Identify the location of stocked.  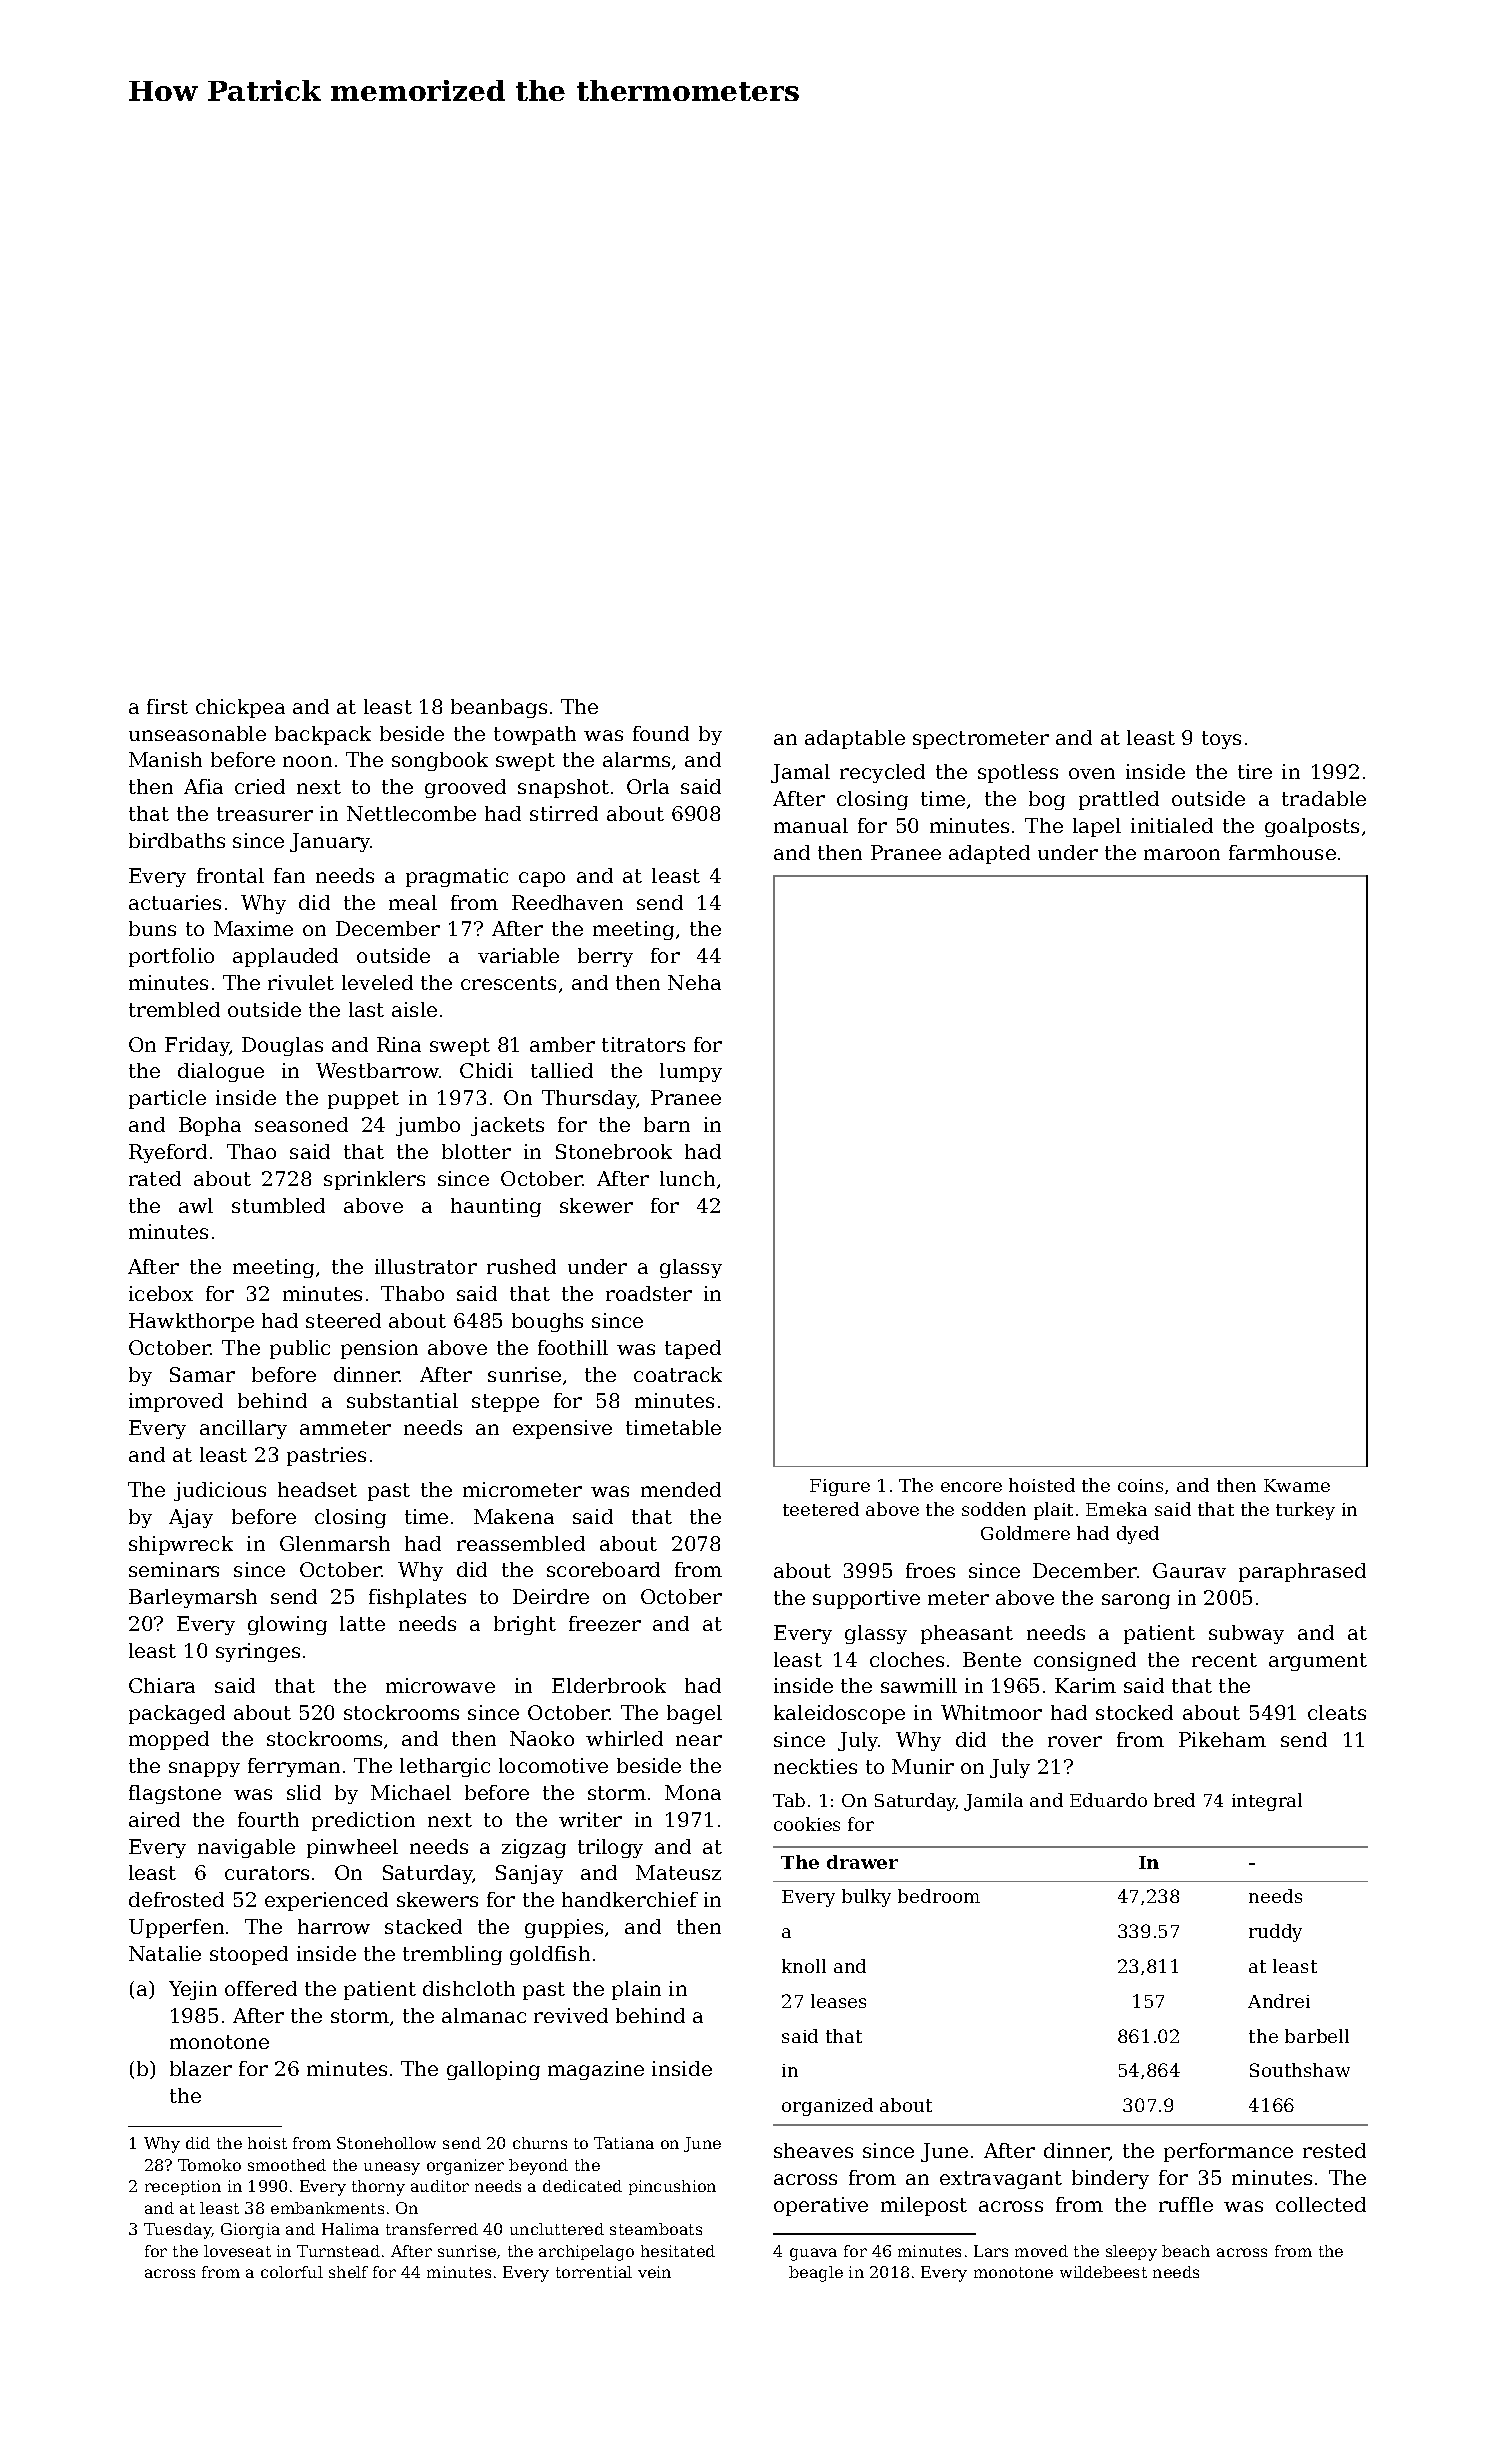
(1134, 1712).
